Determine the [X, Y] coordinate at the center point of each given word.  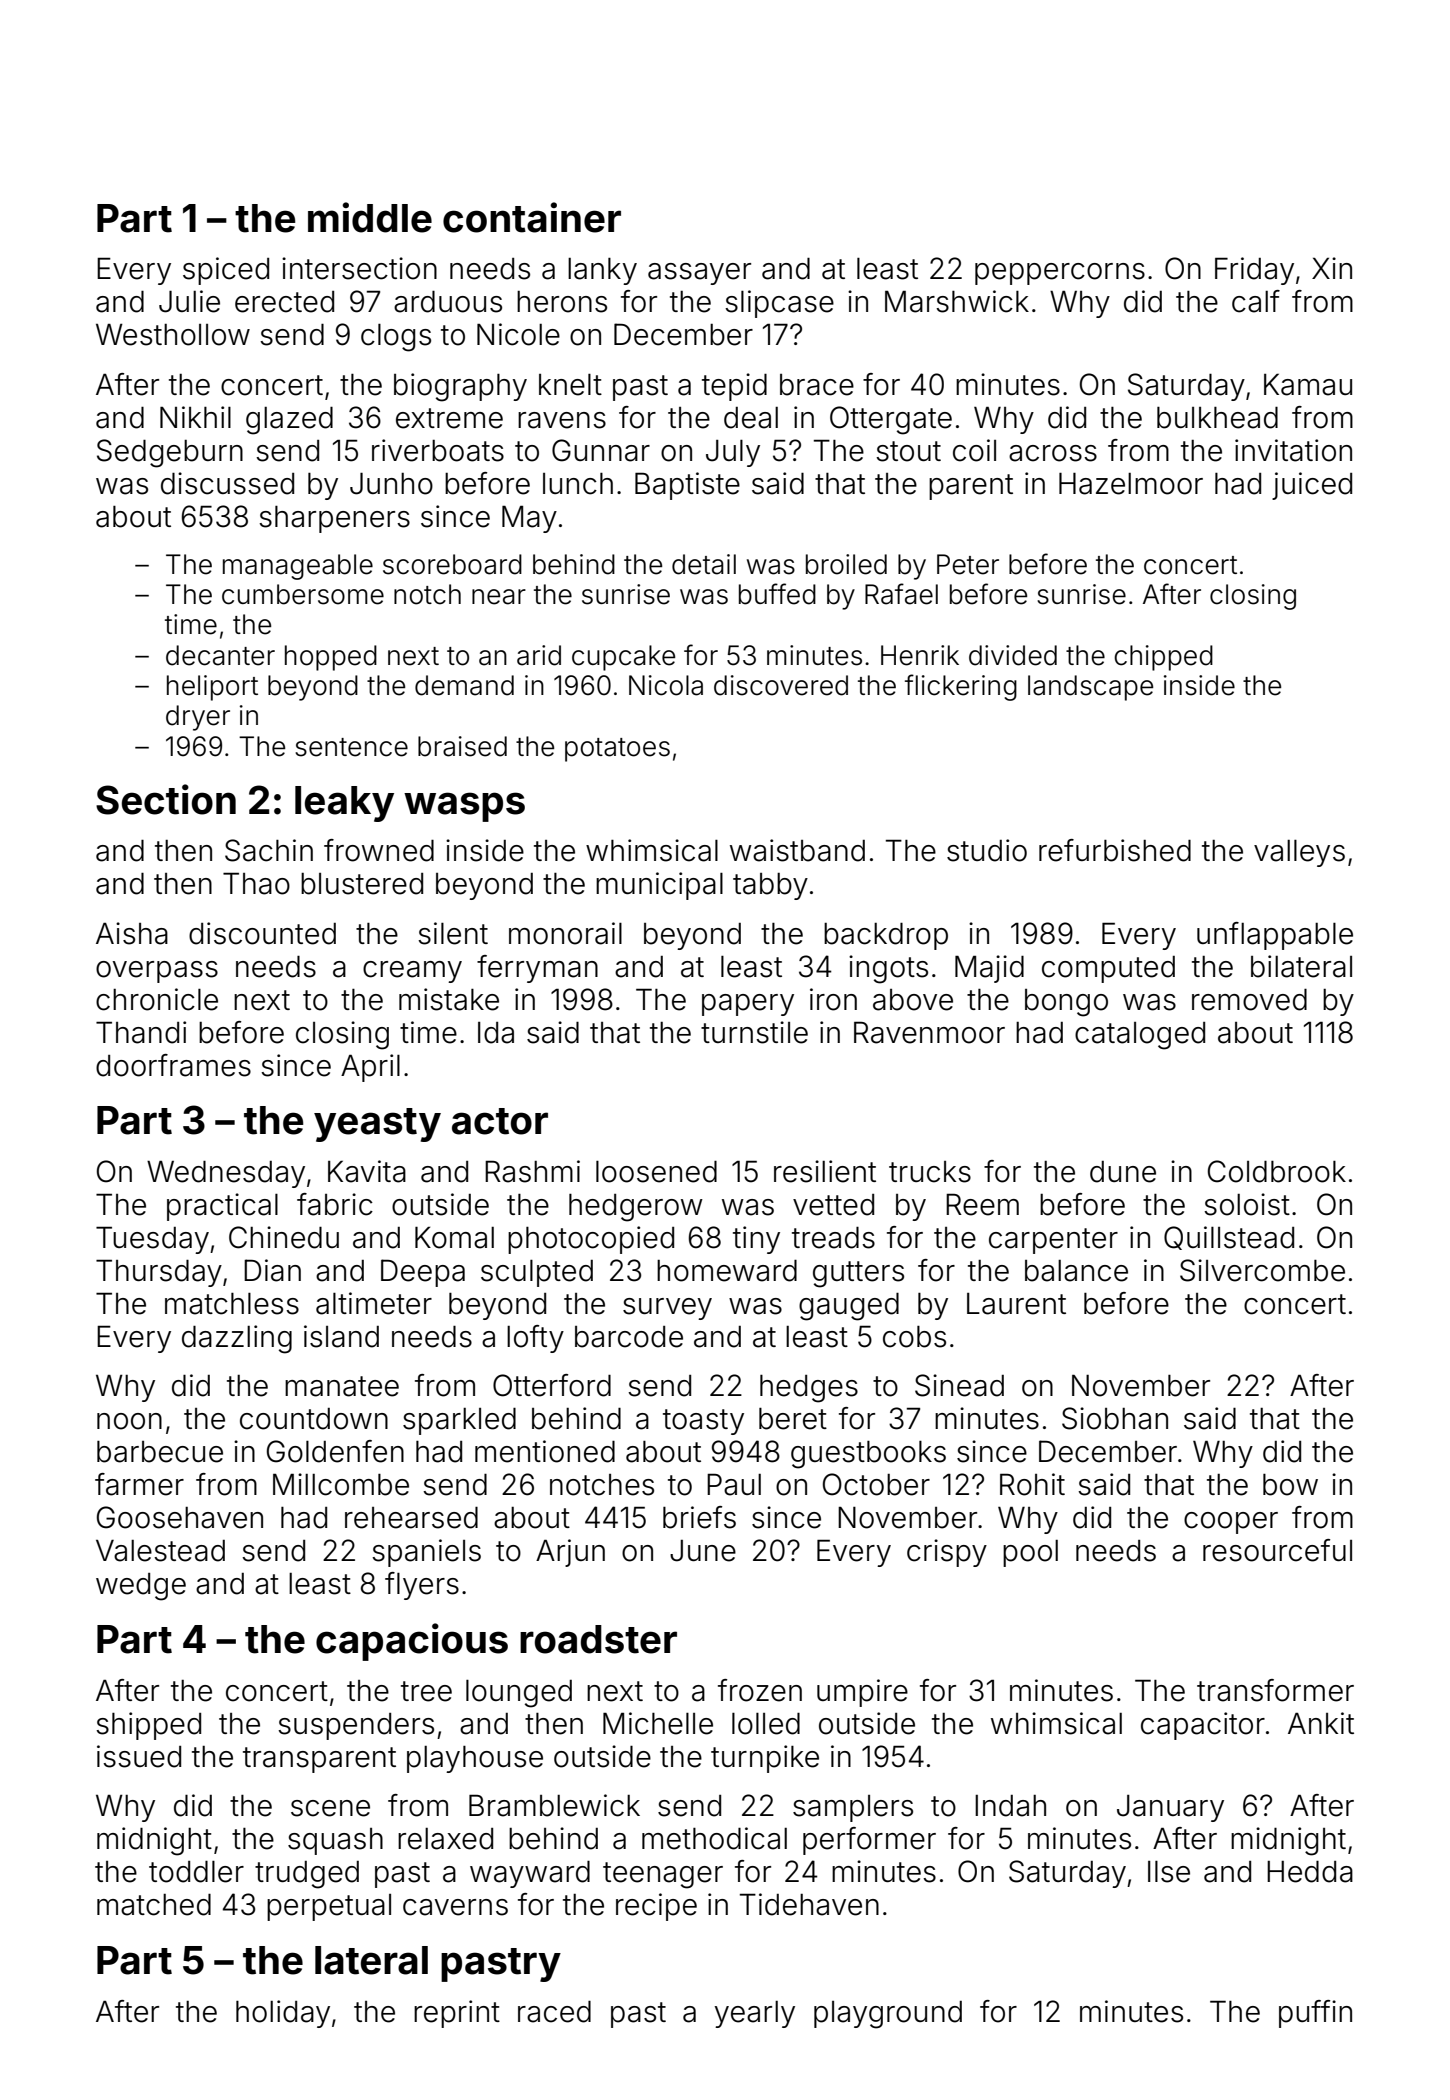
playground [888, 2015]
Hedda [1310, 1872]
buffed [777, 594]
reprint [457, 2014]
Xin [1332, 268]
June [703, 1551]
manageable [298, 567]
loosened [656, 1172]
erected [284, 302]
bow [1290, 1485]
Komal [454, 1238]
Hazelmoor [1131, 484]
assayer [699, 274]
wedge [141, 1587]
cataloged [1140, 1036]
